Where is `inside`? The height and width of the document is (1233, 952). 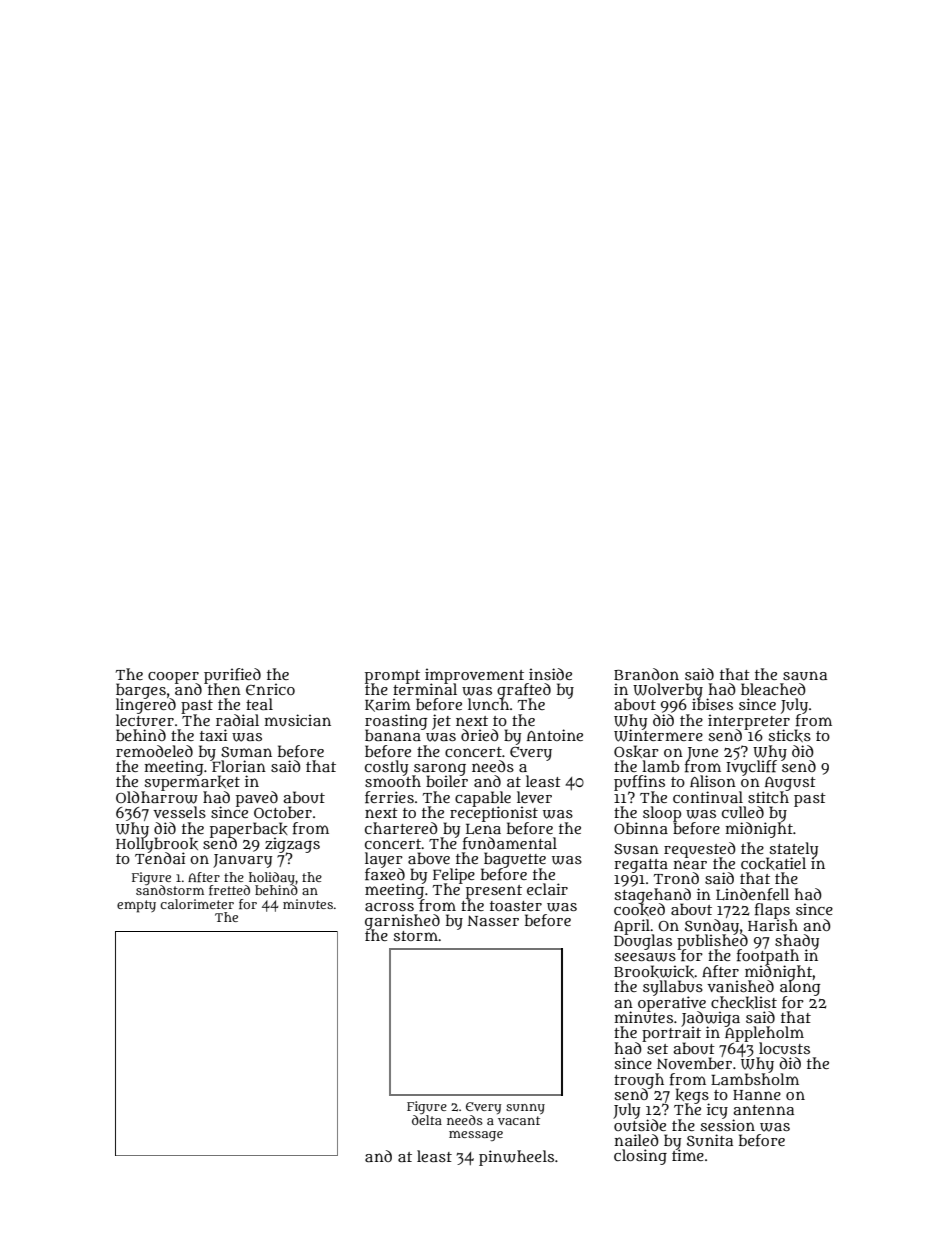
inside is located at coordinates (550, 674).
